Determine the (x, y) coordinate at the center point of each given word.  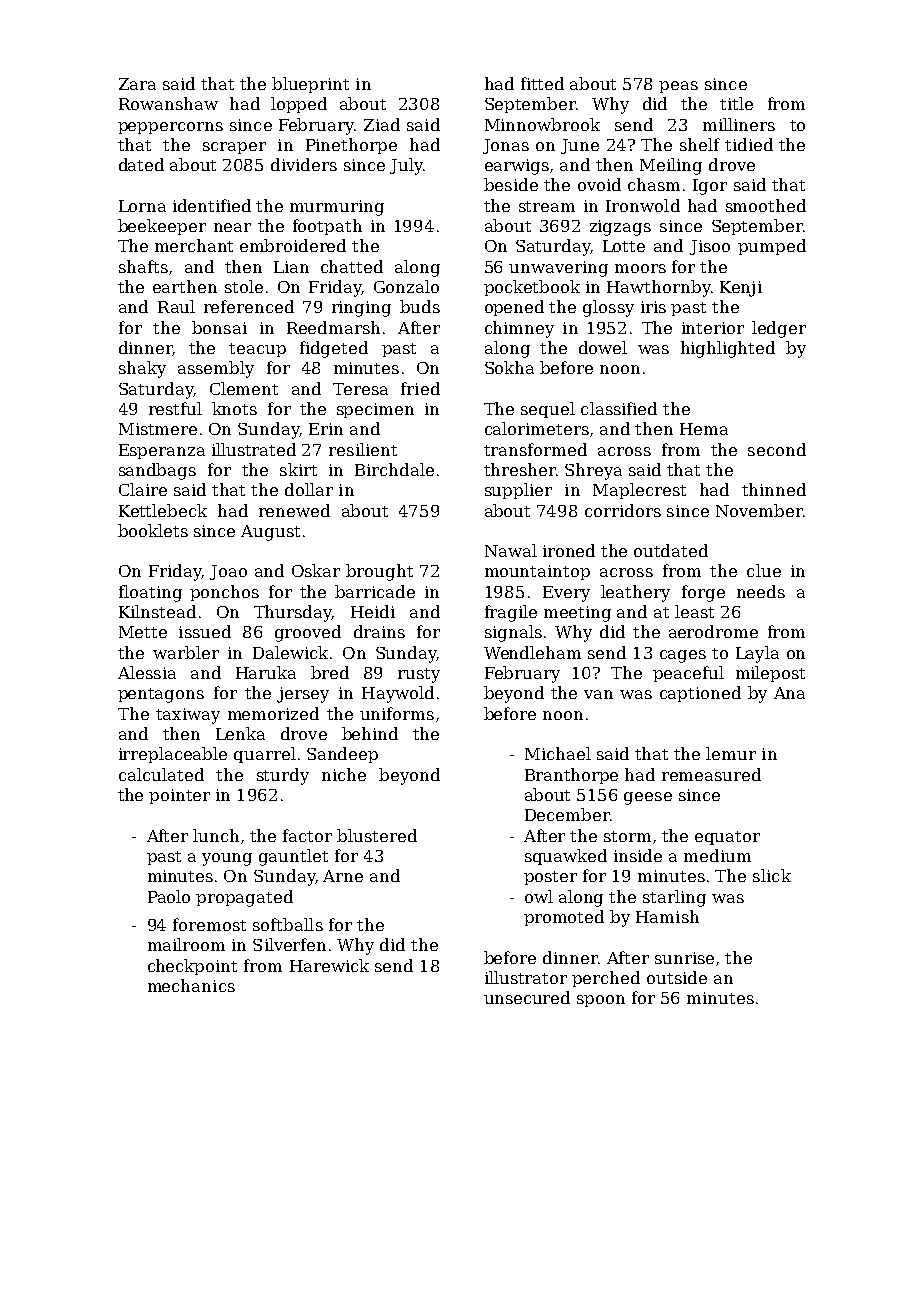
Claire (143, 489)
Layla (757, 654)
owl (539, 896)
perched (606, 979)
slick (772, 875)
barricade (375, 591)
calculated (161, 774)
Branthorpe (571, 776)
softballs (288, 924)
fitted (542, 83)
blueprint (310, 85)
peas (678, 87)
